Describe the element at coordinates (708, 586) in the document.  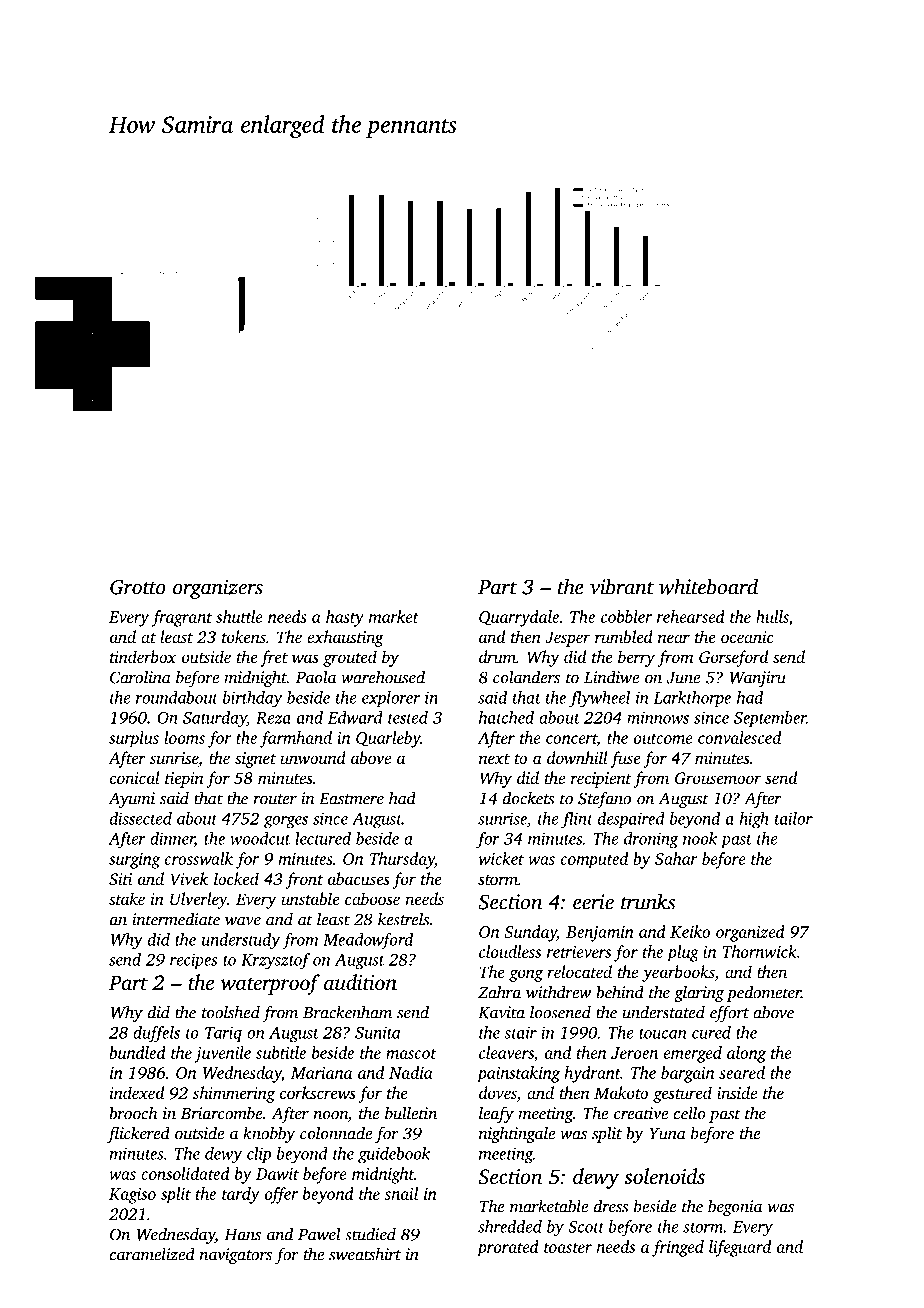
I see `whiteboard` at that location.
